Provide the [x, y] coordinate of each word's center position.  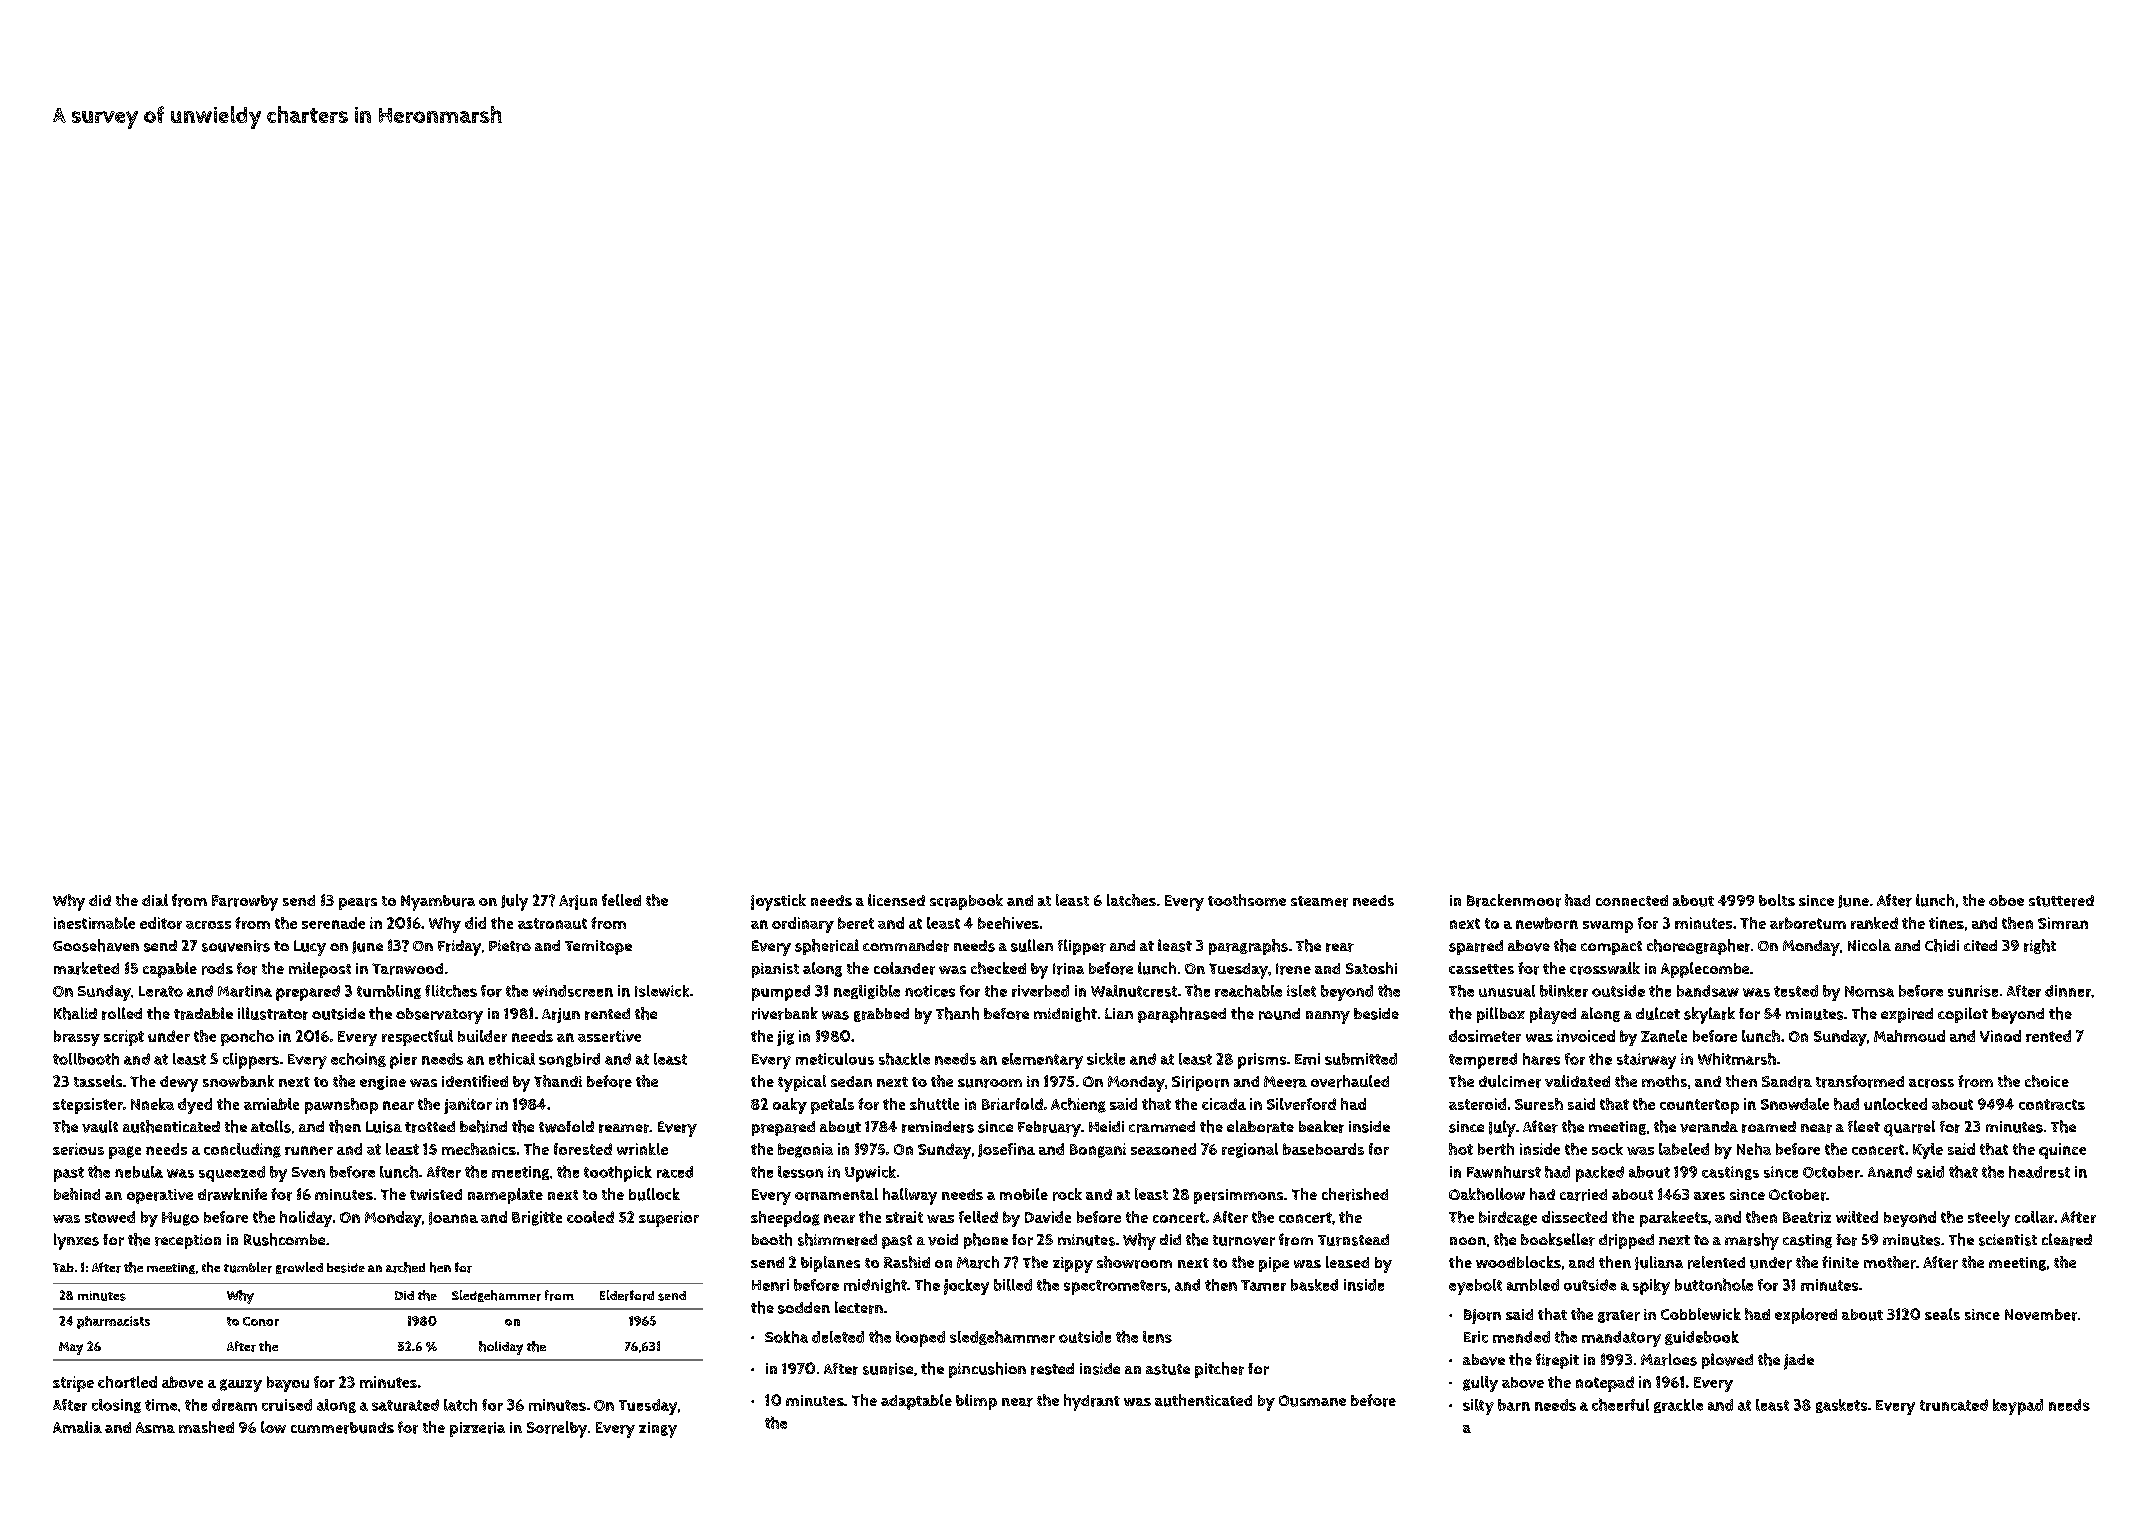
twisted [436, 1194]
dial [155, 900]
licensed [896, 900]
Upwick [870, 1174]
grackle [1678, 1406]
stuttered [2061, 901]
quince [2062, 1151]
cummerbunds [342, 1428]
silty [1478, 1407]
